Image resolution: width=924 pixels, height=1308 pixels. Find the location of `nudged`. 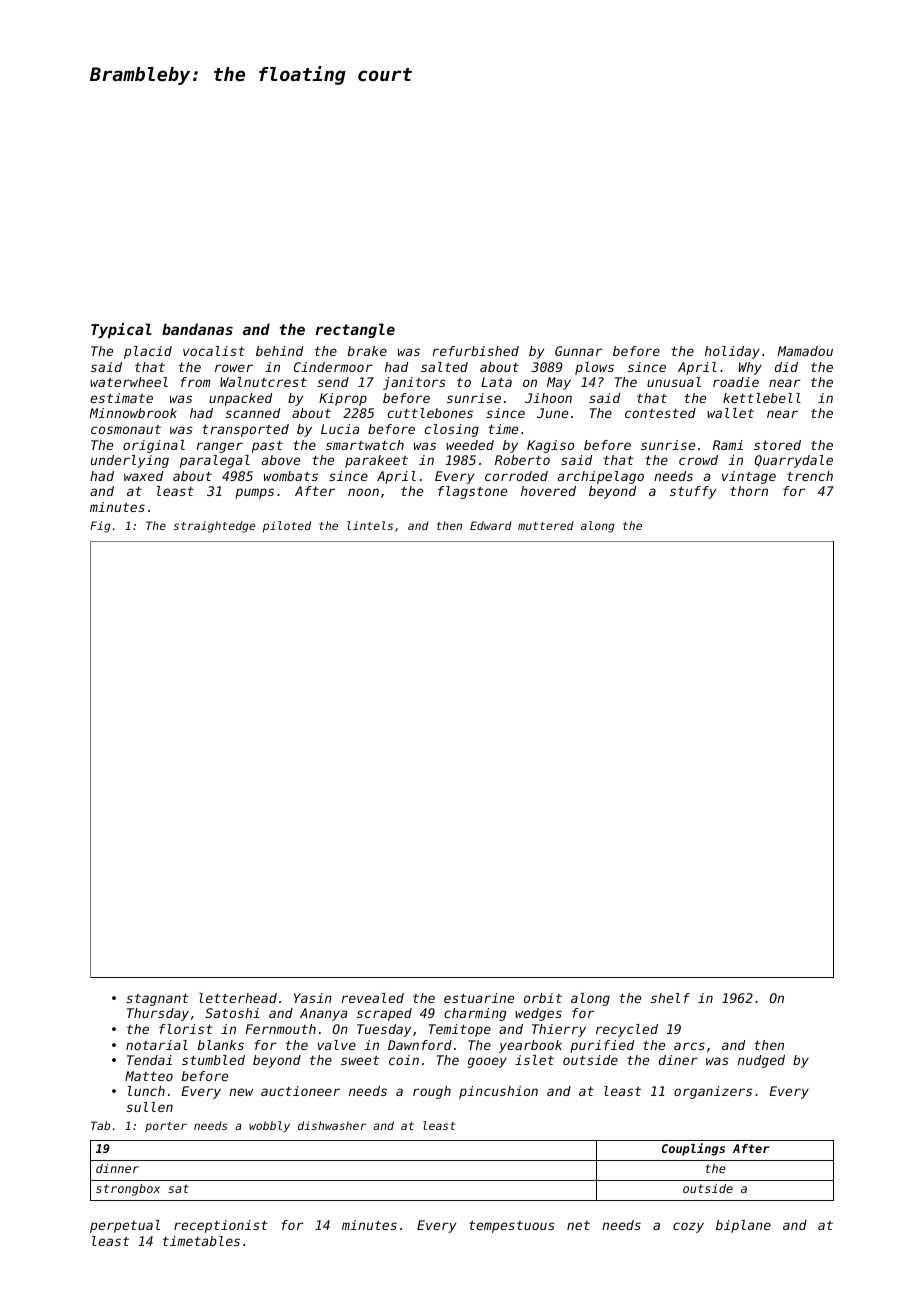

nudged is located at coordinates (761, 1061).
